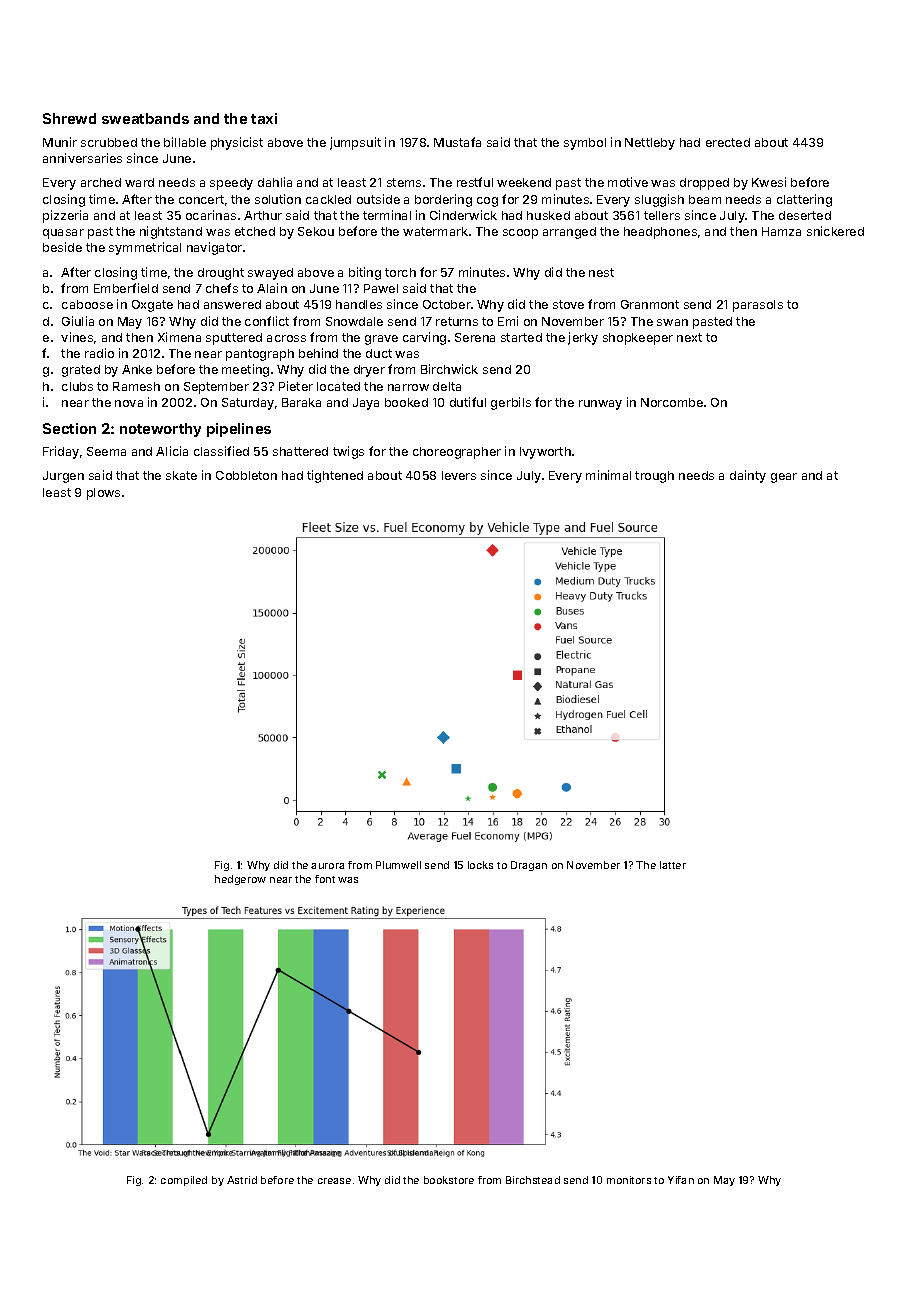 The width and height of the screenshot is (908, 1316). Describe the element at coordinates (748, 476) in the screenshot. I see `dainty` at that location.
